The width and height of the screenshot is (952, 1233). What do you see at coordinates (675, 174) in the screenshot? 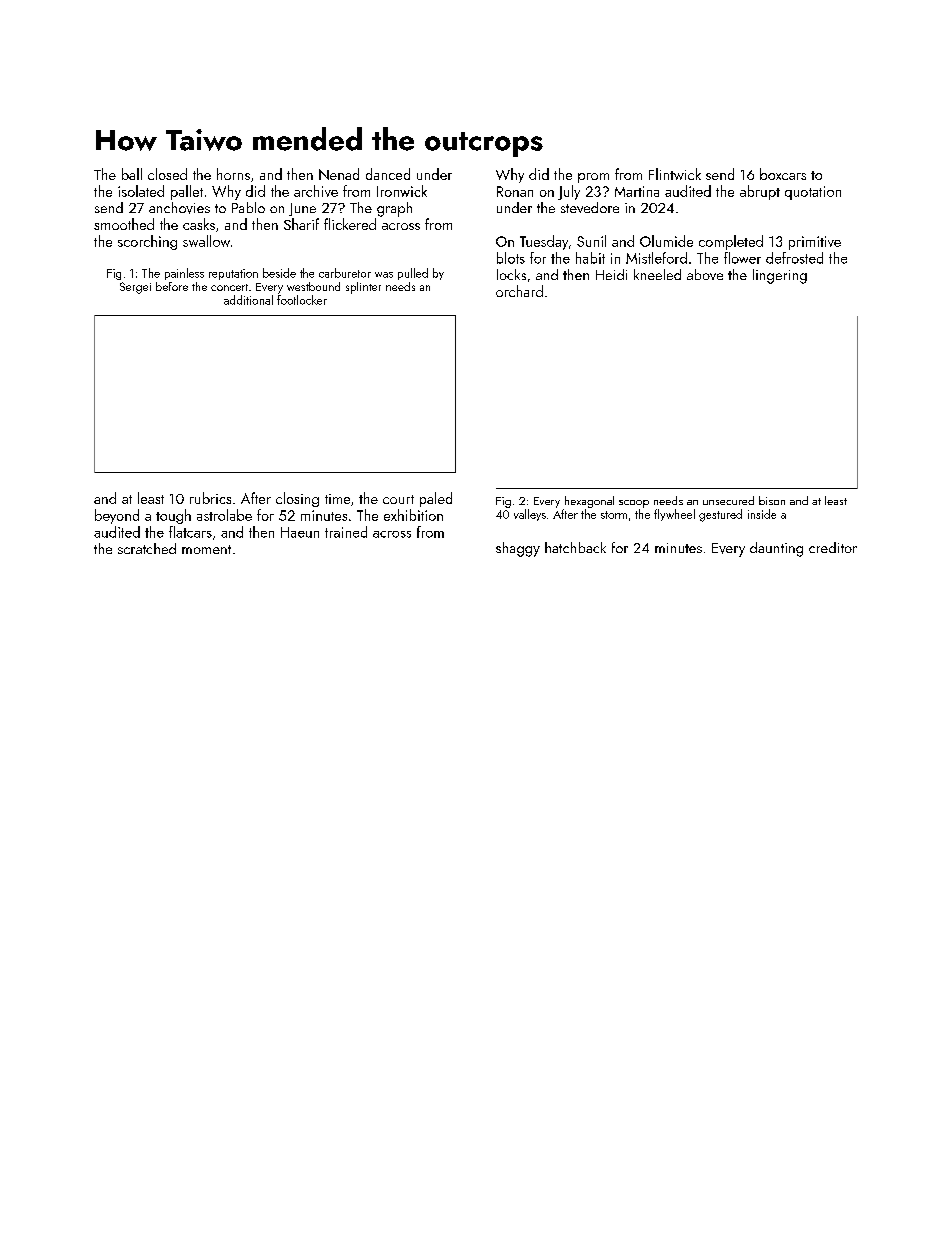
I see `Flintwick` at bounding box center [675, 174].
